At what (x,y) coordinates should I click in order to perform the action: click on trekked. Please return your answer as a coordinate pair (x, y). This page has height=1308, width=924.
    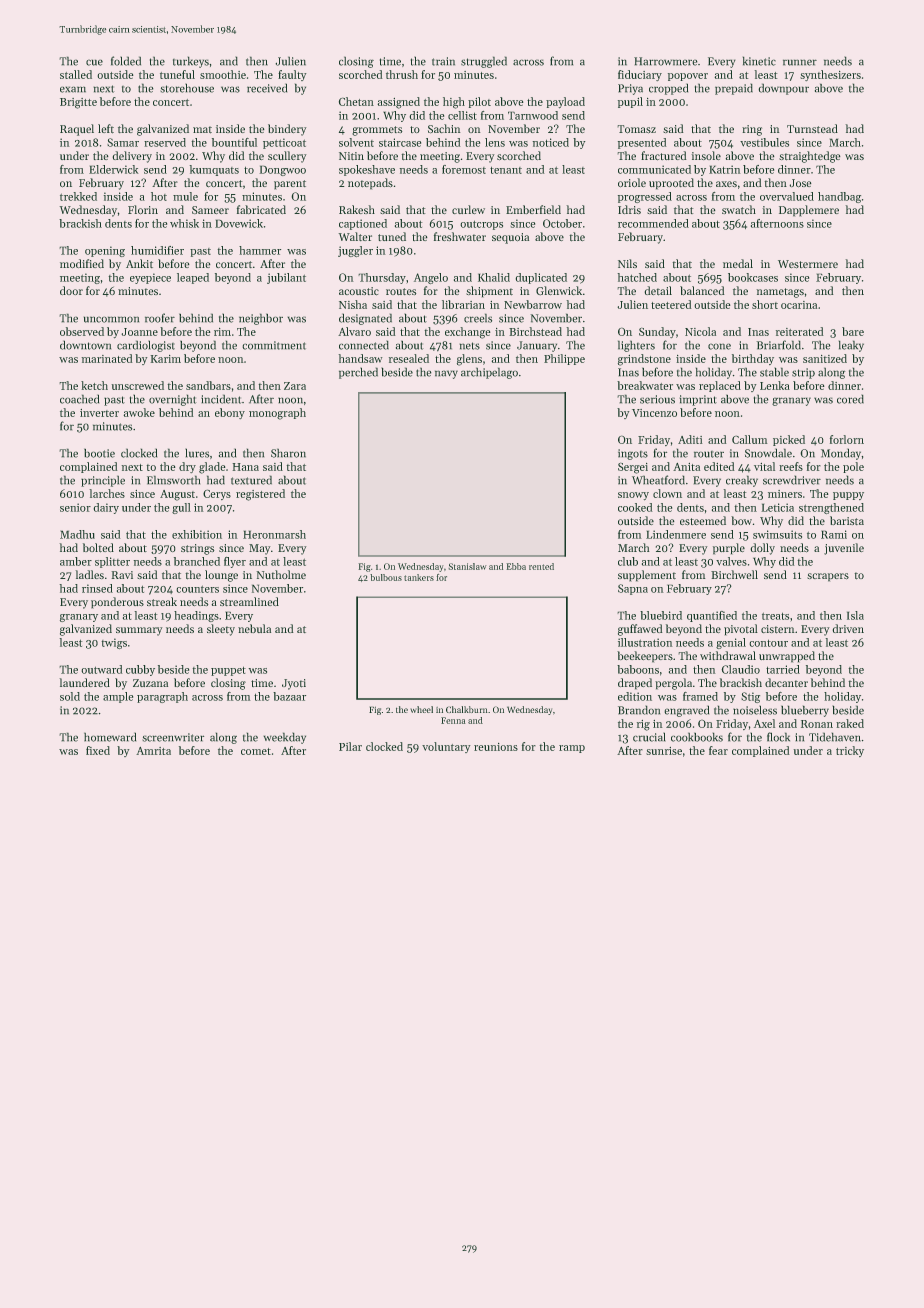
    Looking at the image, I should click on (78, 196).
